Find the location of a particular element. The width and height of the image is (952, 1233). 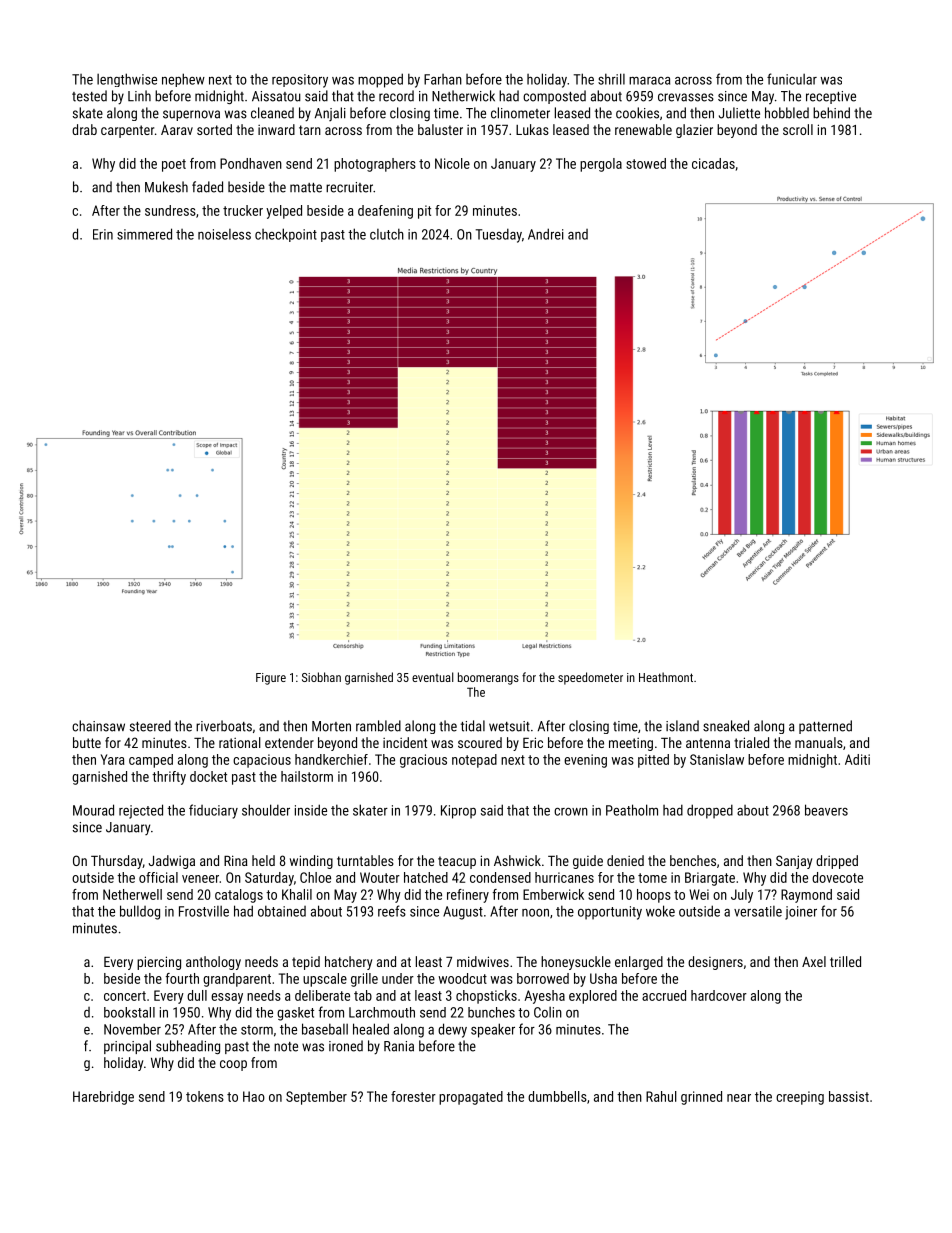

funicular is located at coordinates (792, 79).
